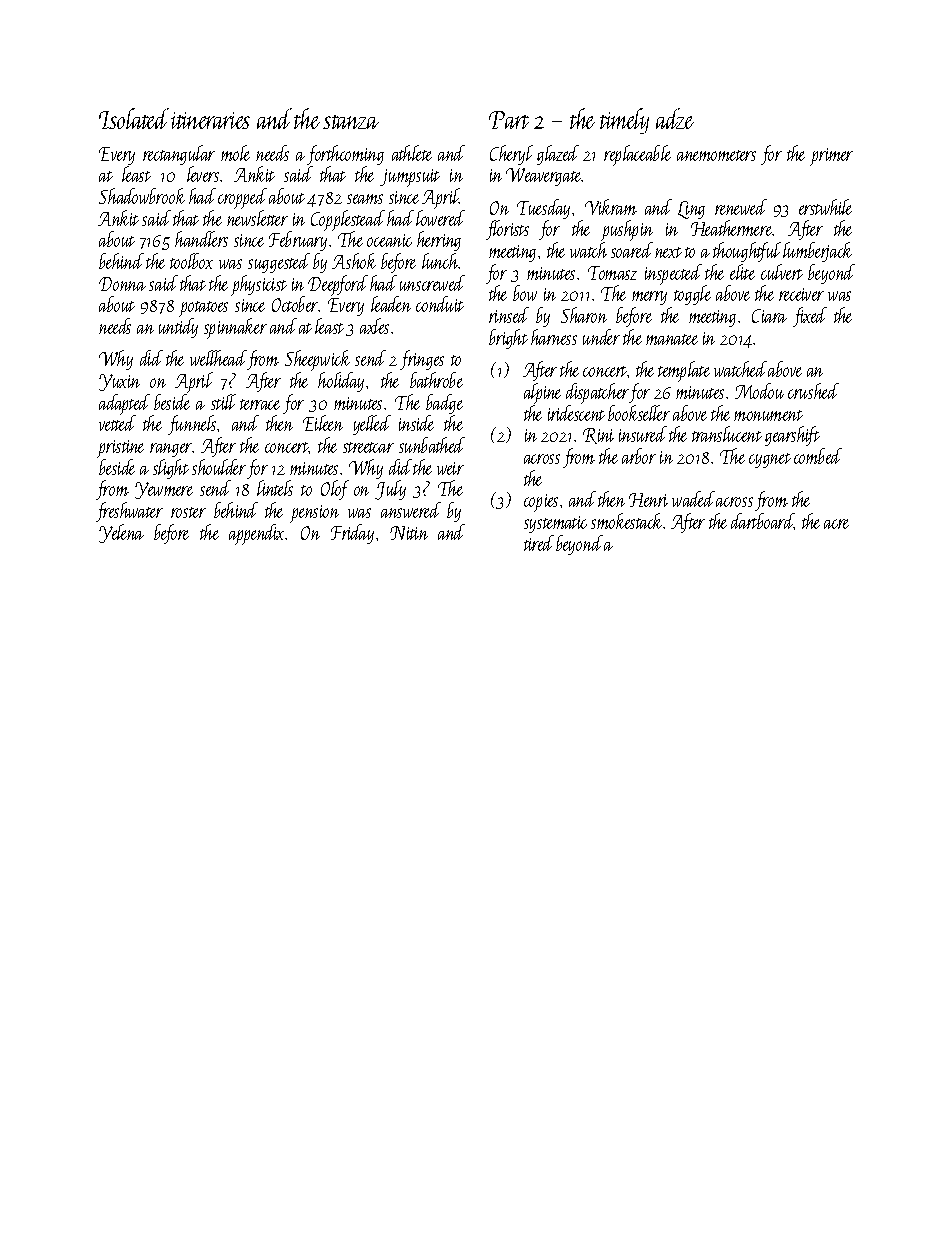  What do you see at coordinates (576, 413) in the document?
I see `iridescent` at bounding box center [576, 413].
